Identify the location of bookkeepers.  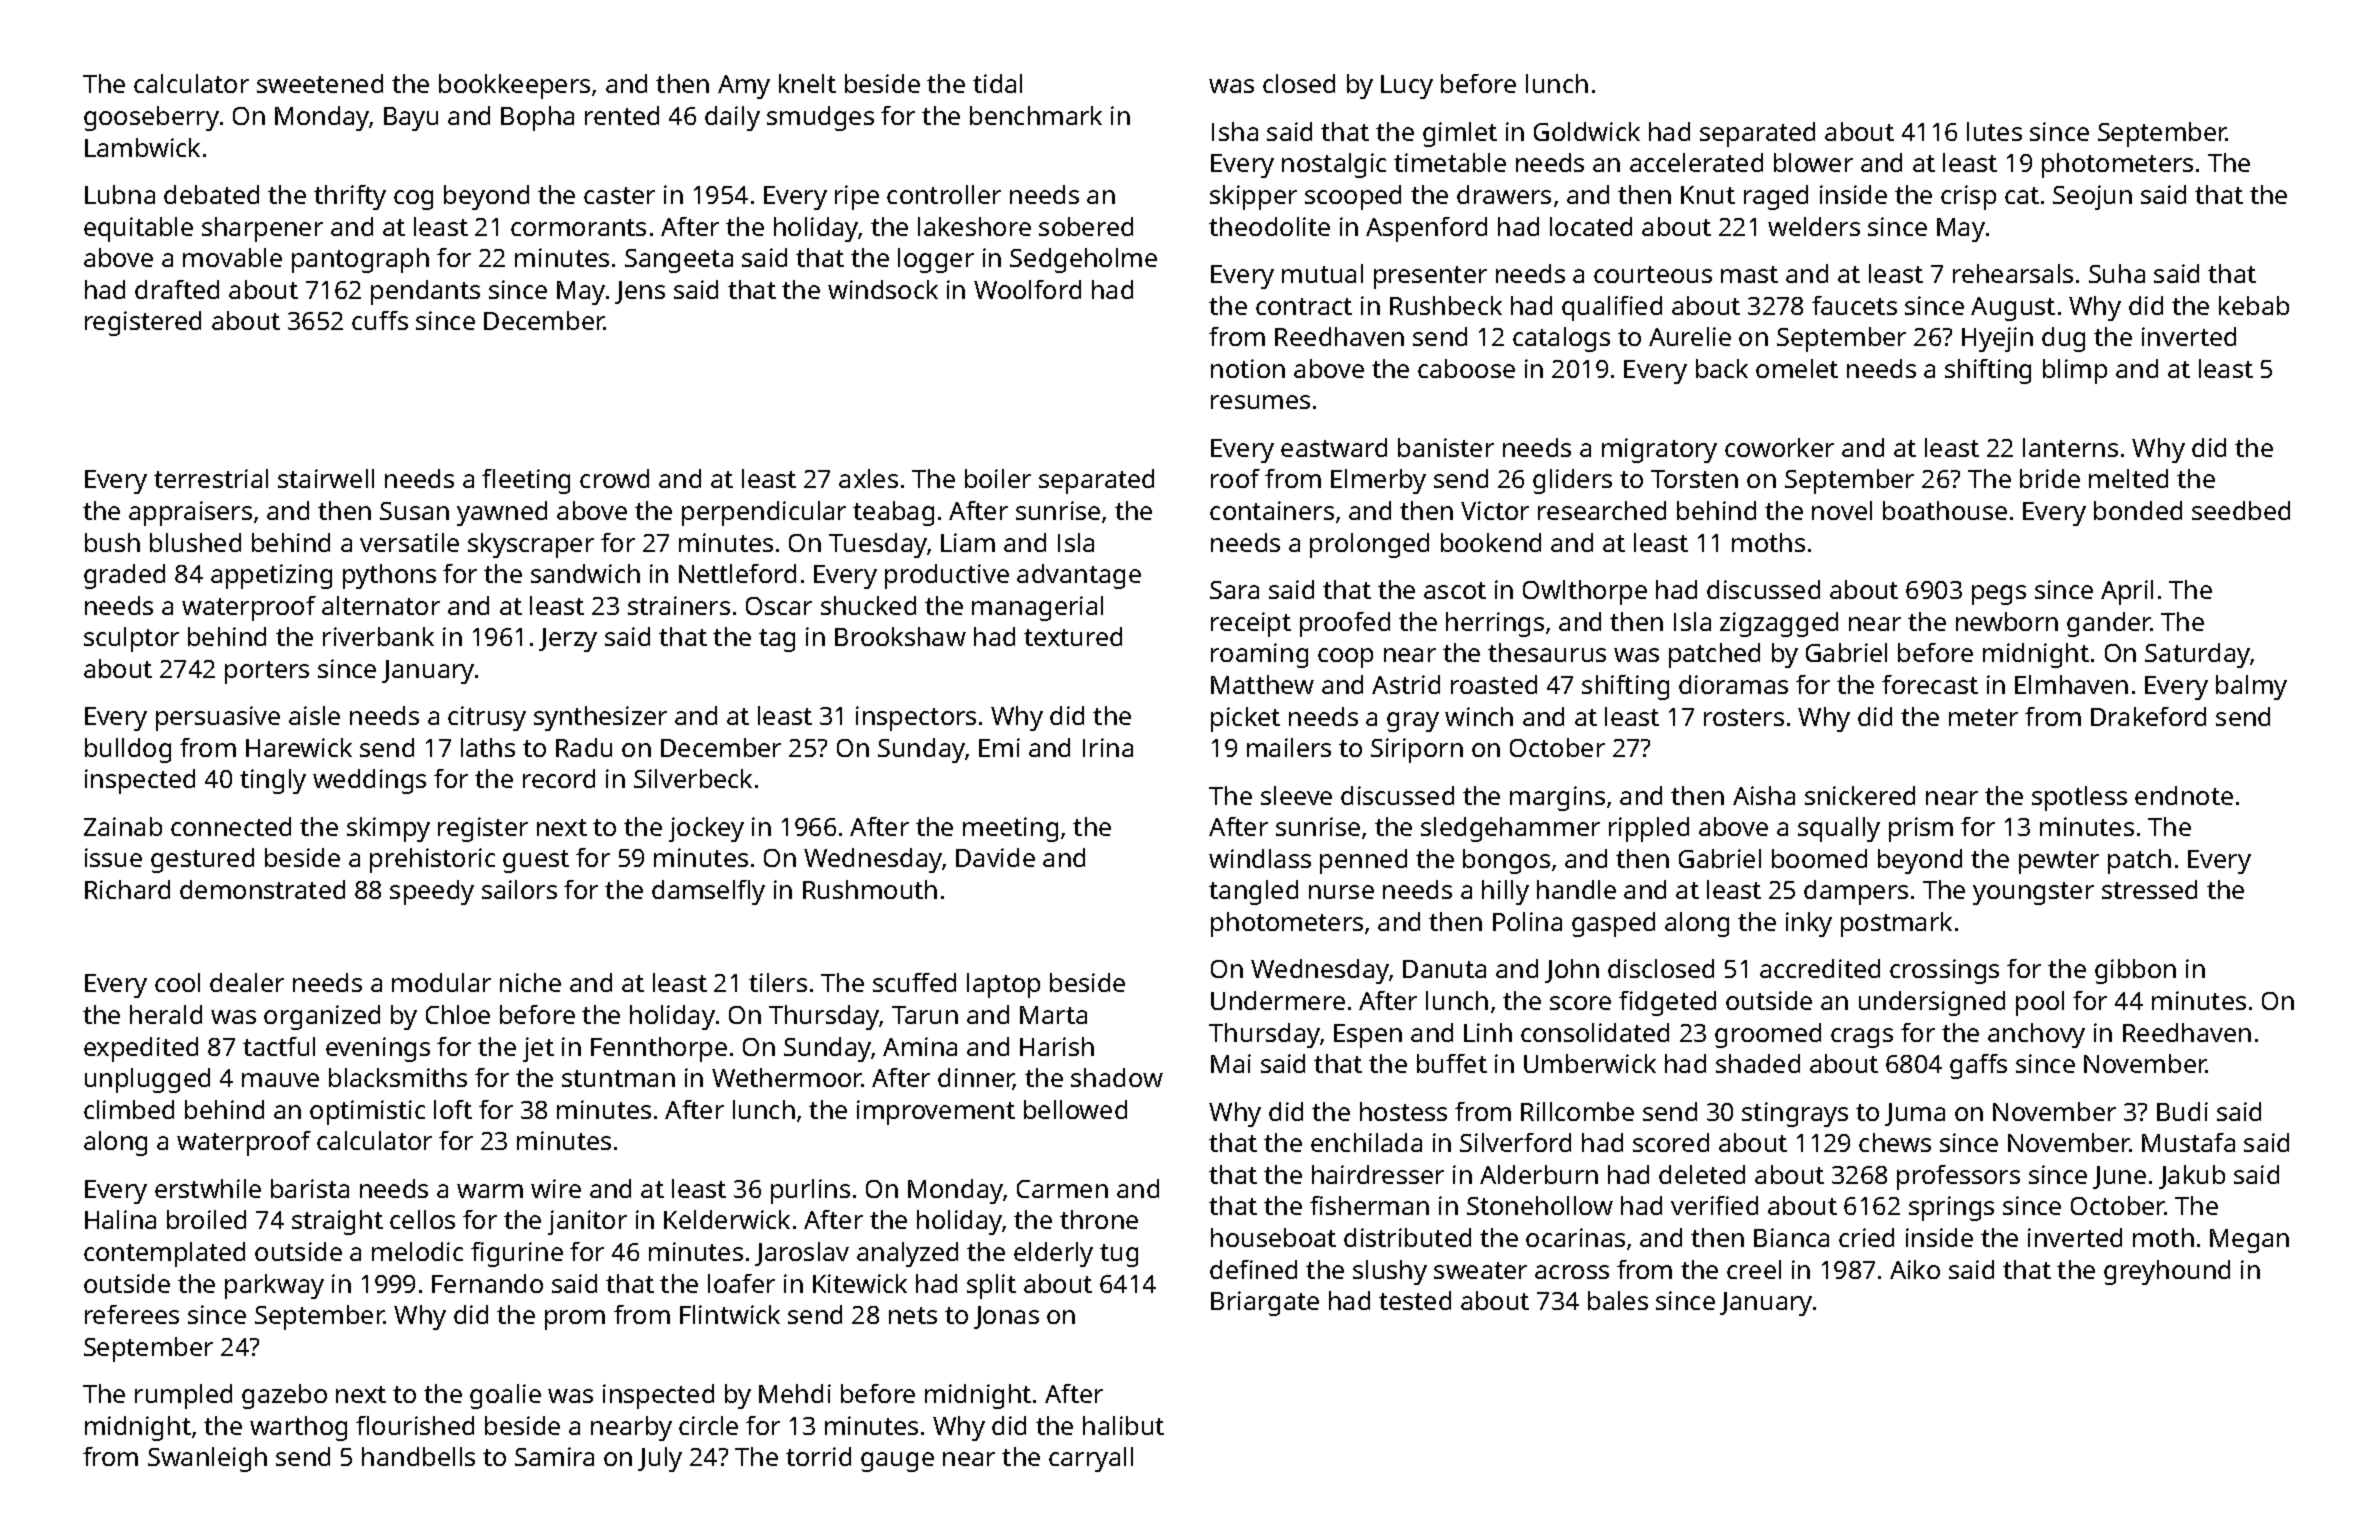
(514, 86).
